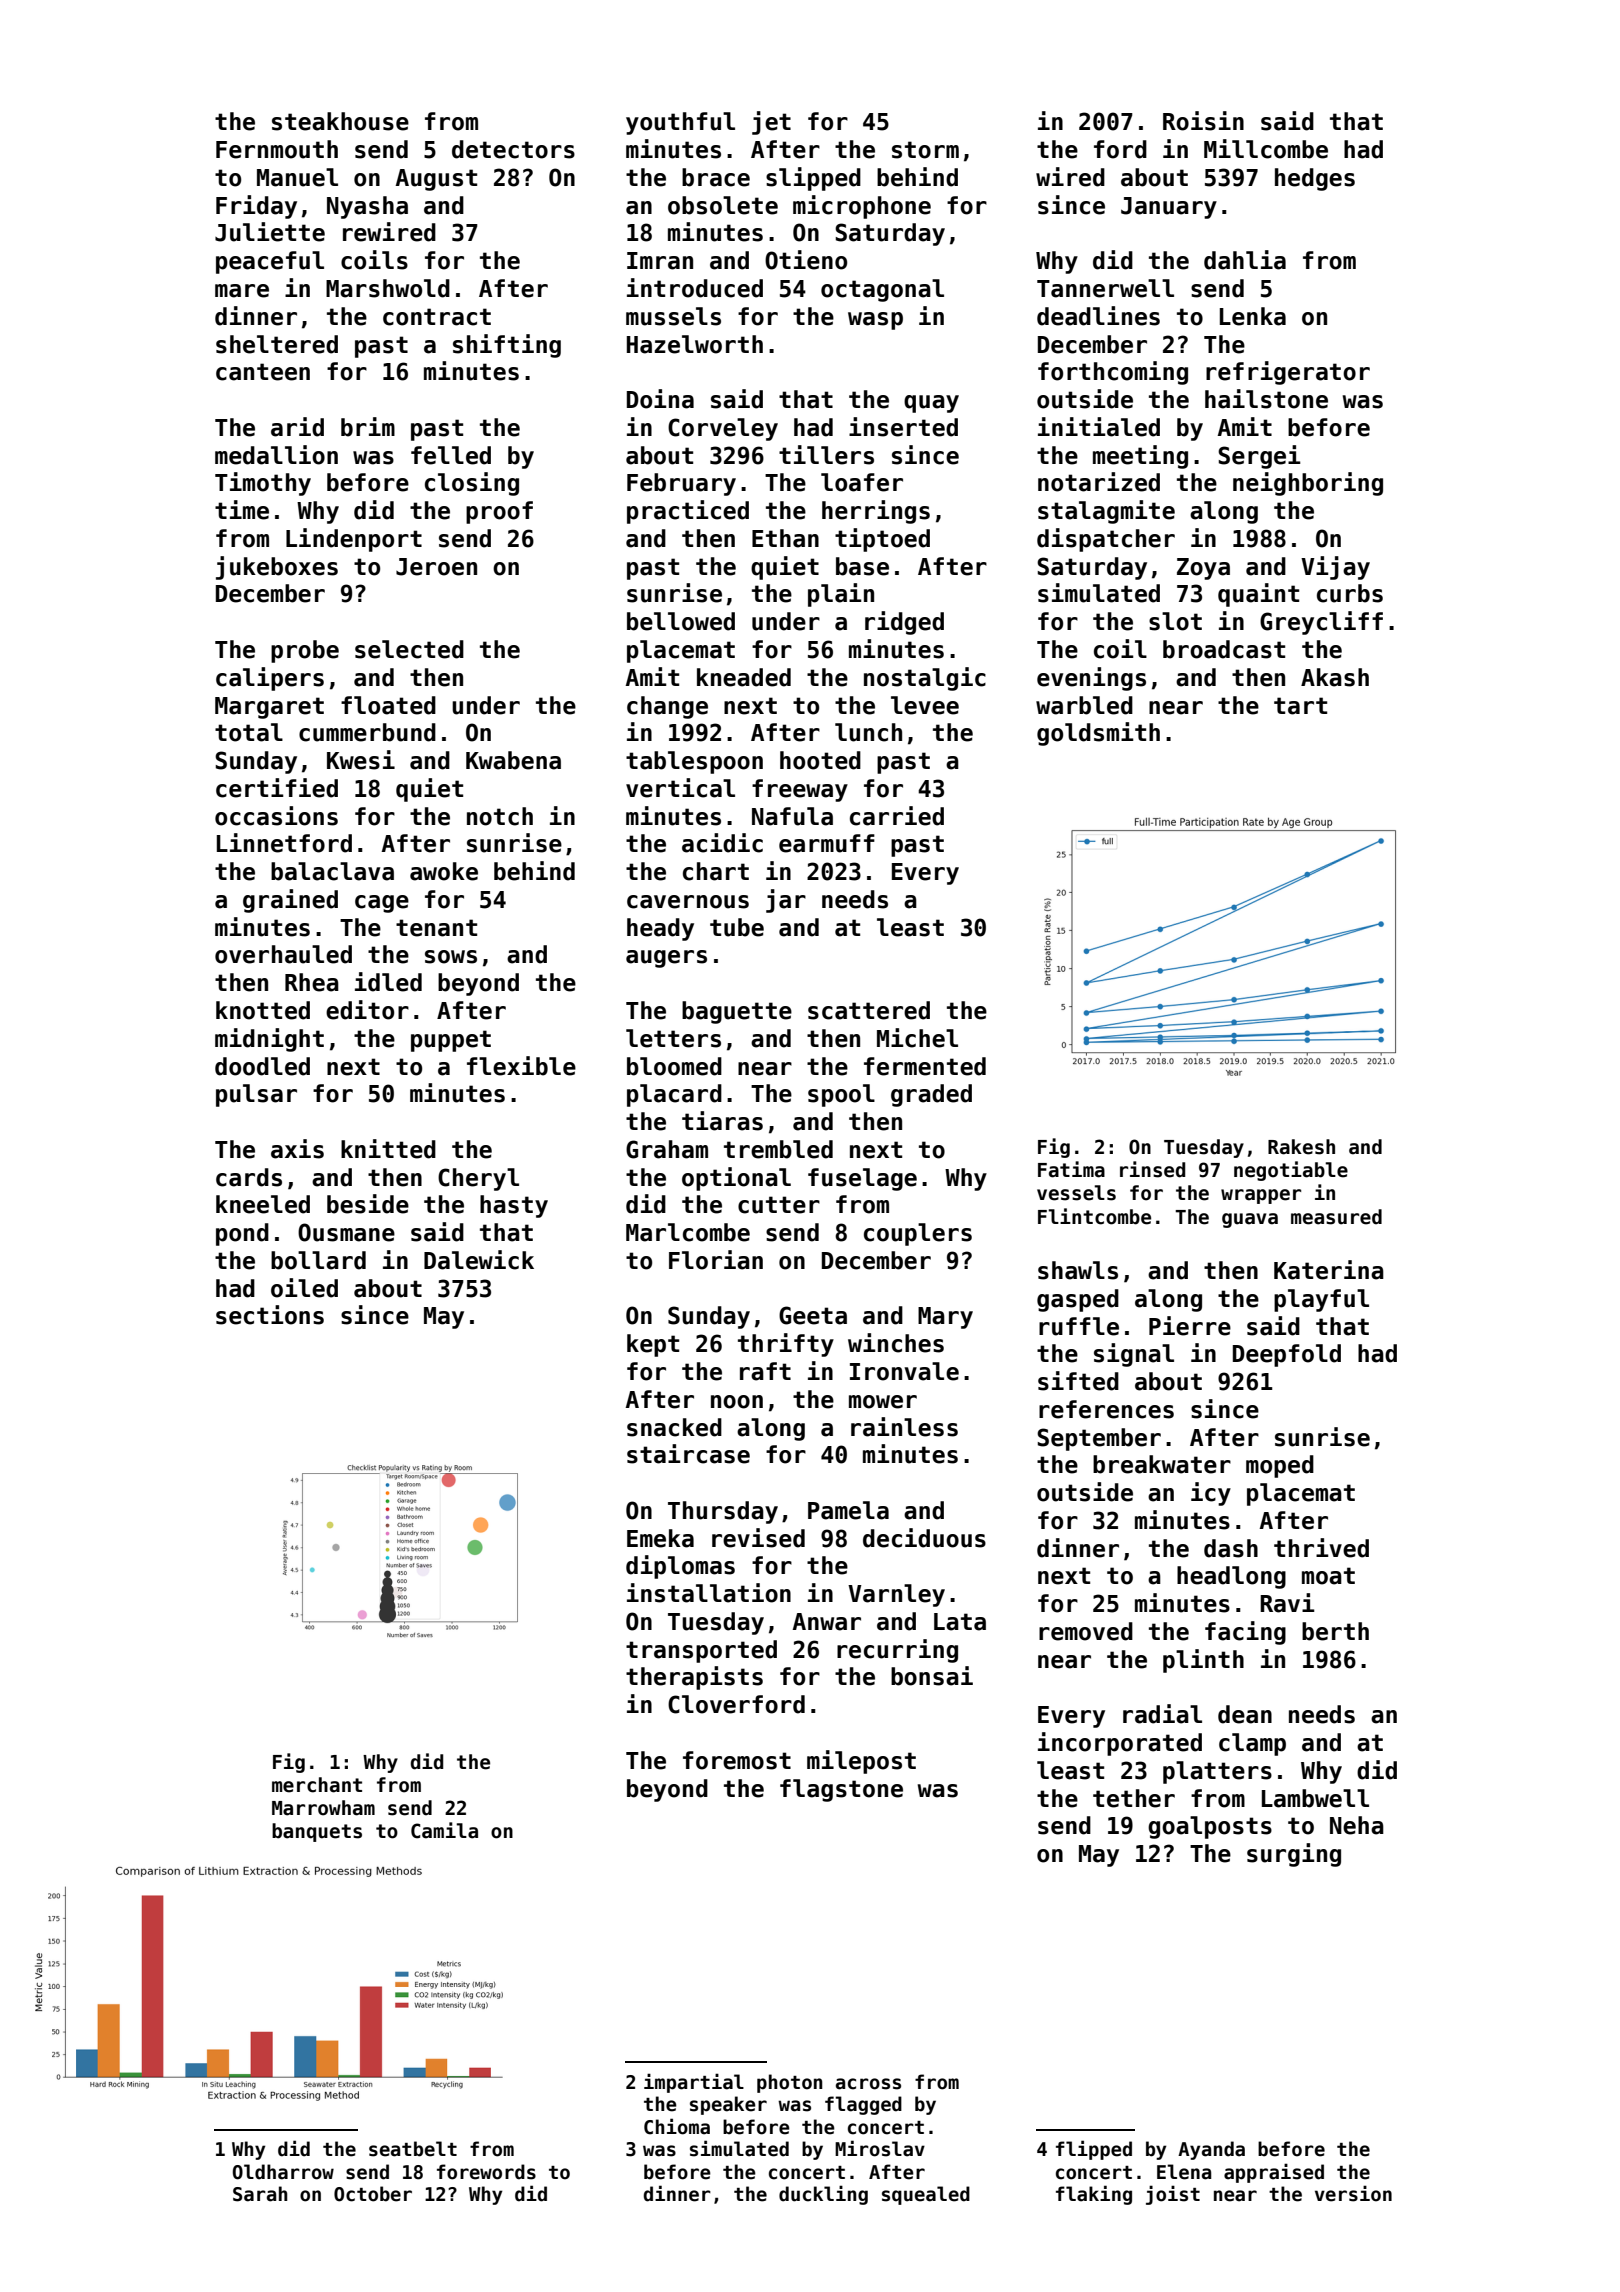 The image size is (1620, 2292). What do you see at coordinates (1099, 427) in the document?
I see `initialed` at bounding box center [1099, 427].
